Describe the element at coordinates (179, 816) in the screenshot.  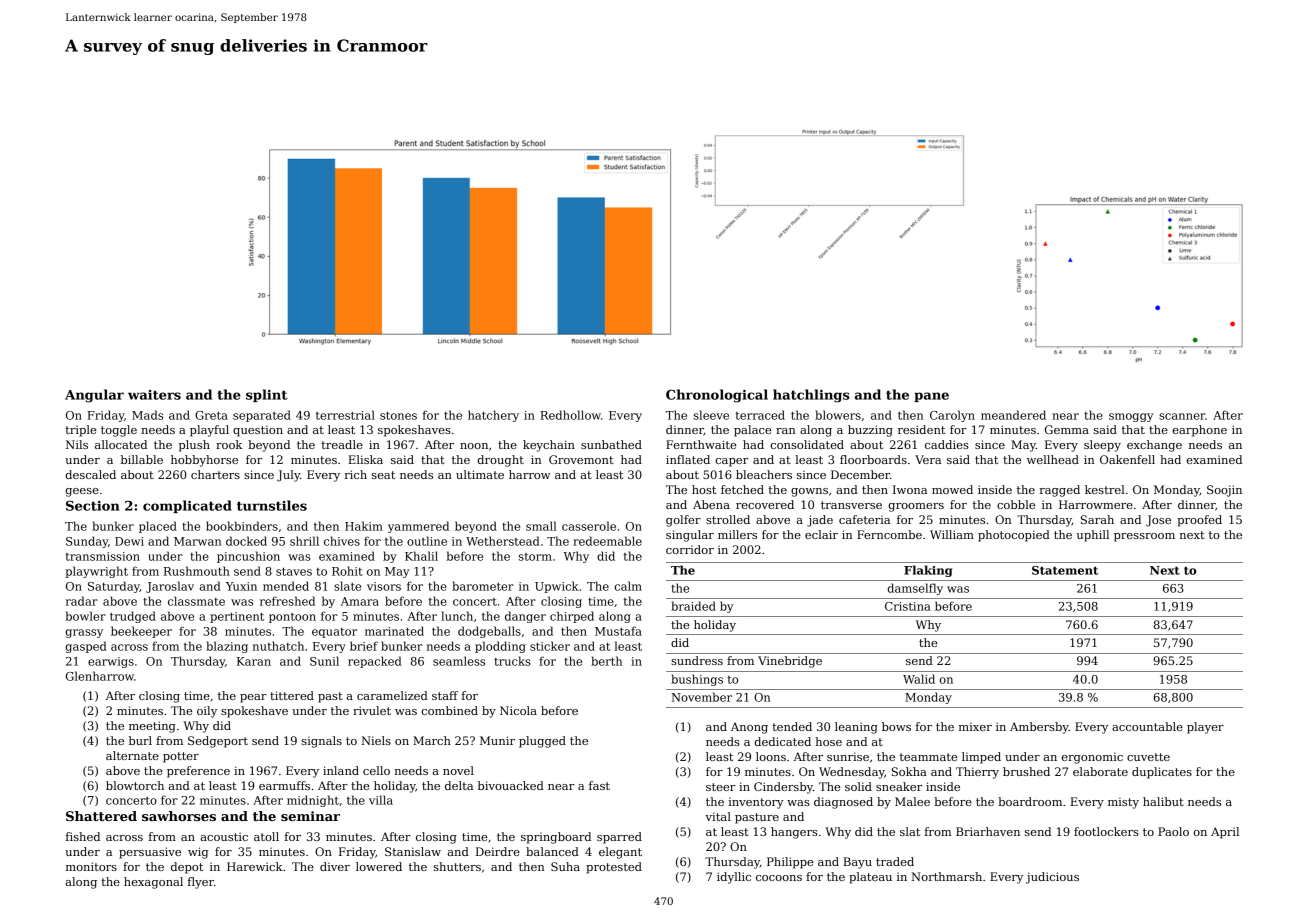
I see `sawhorses` at that location.
